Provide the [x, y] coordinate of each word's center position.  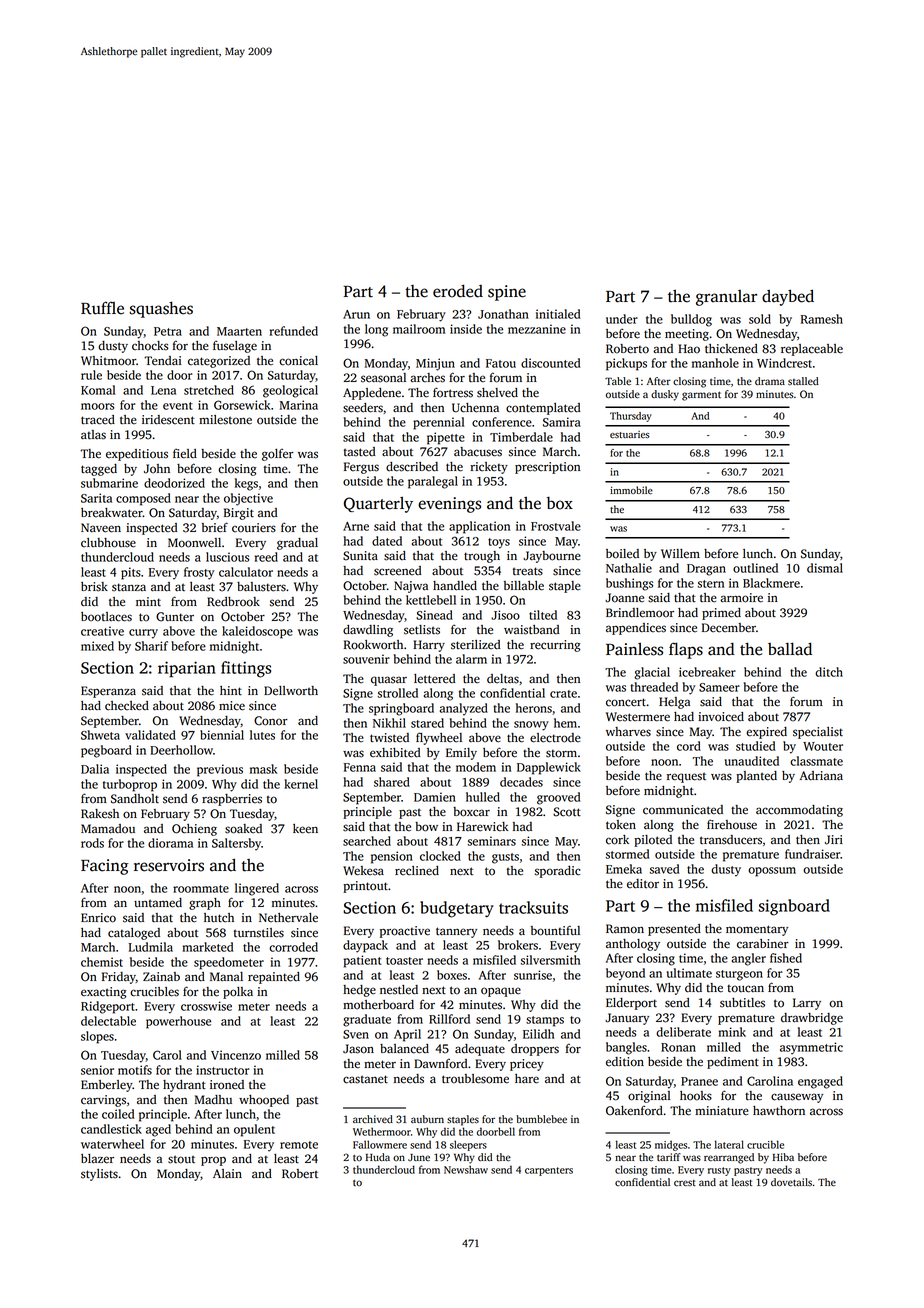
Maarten [239, 331]
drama [770, 381]
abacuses [478, 452]
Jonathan [503, 314]
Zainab [161, 976]
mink [732, 1032]
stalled [803, 381]
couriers [254, 528]
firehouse [732, 824]
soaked [243, 829]
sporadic [558, 872]
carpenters [549, 1171]
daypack [365, 946]
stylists [99, 1175]
